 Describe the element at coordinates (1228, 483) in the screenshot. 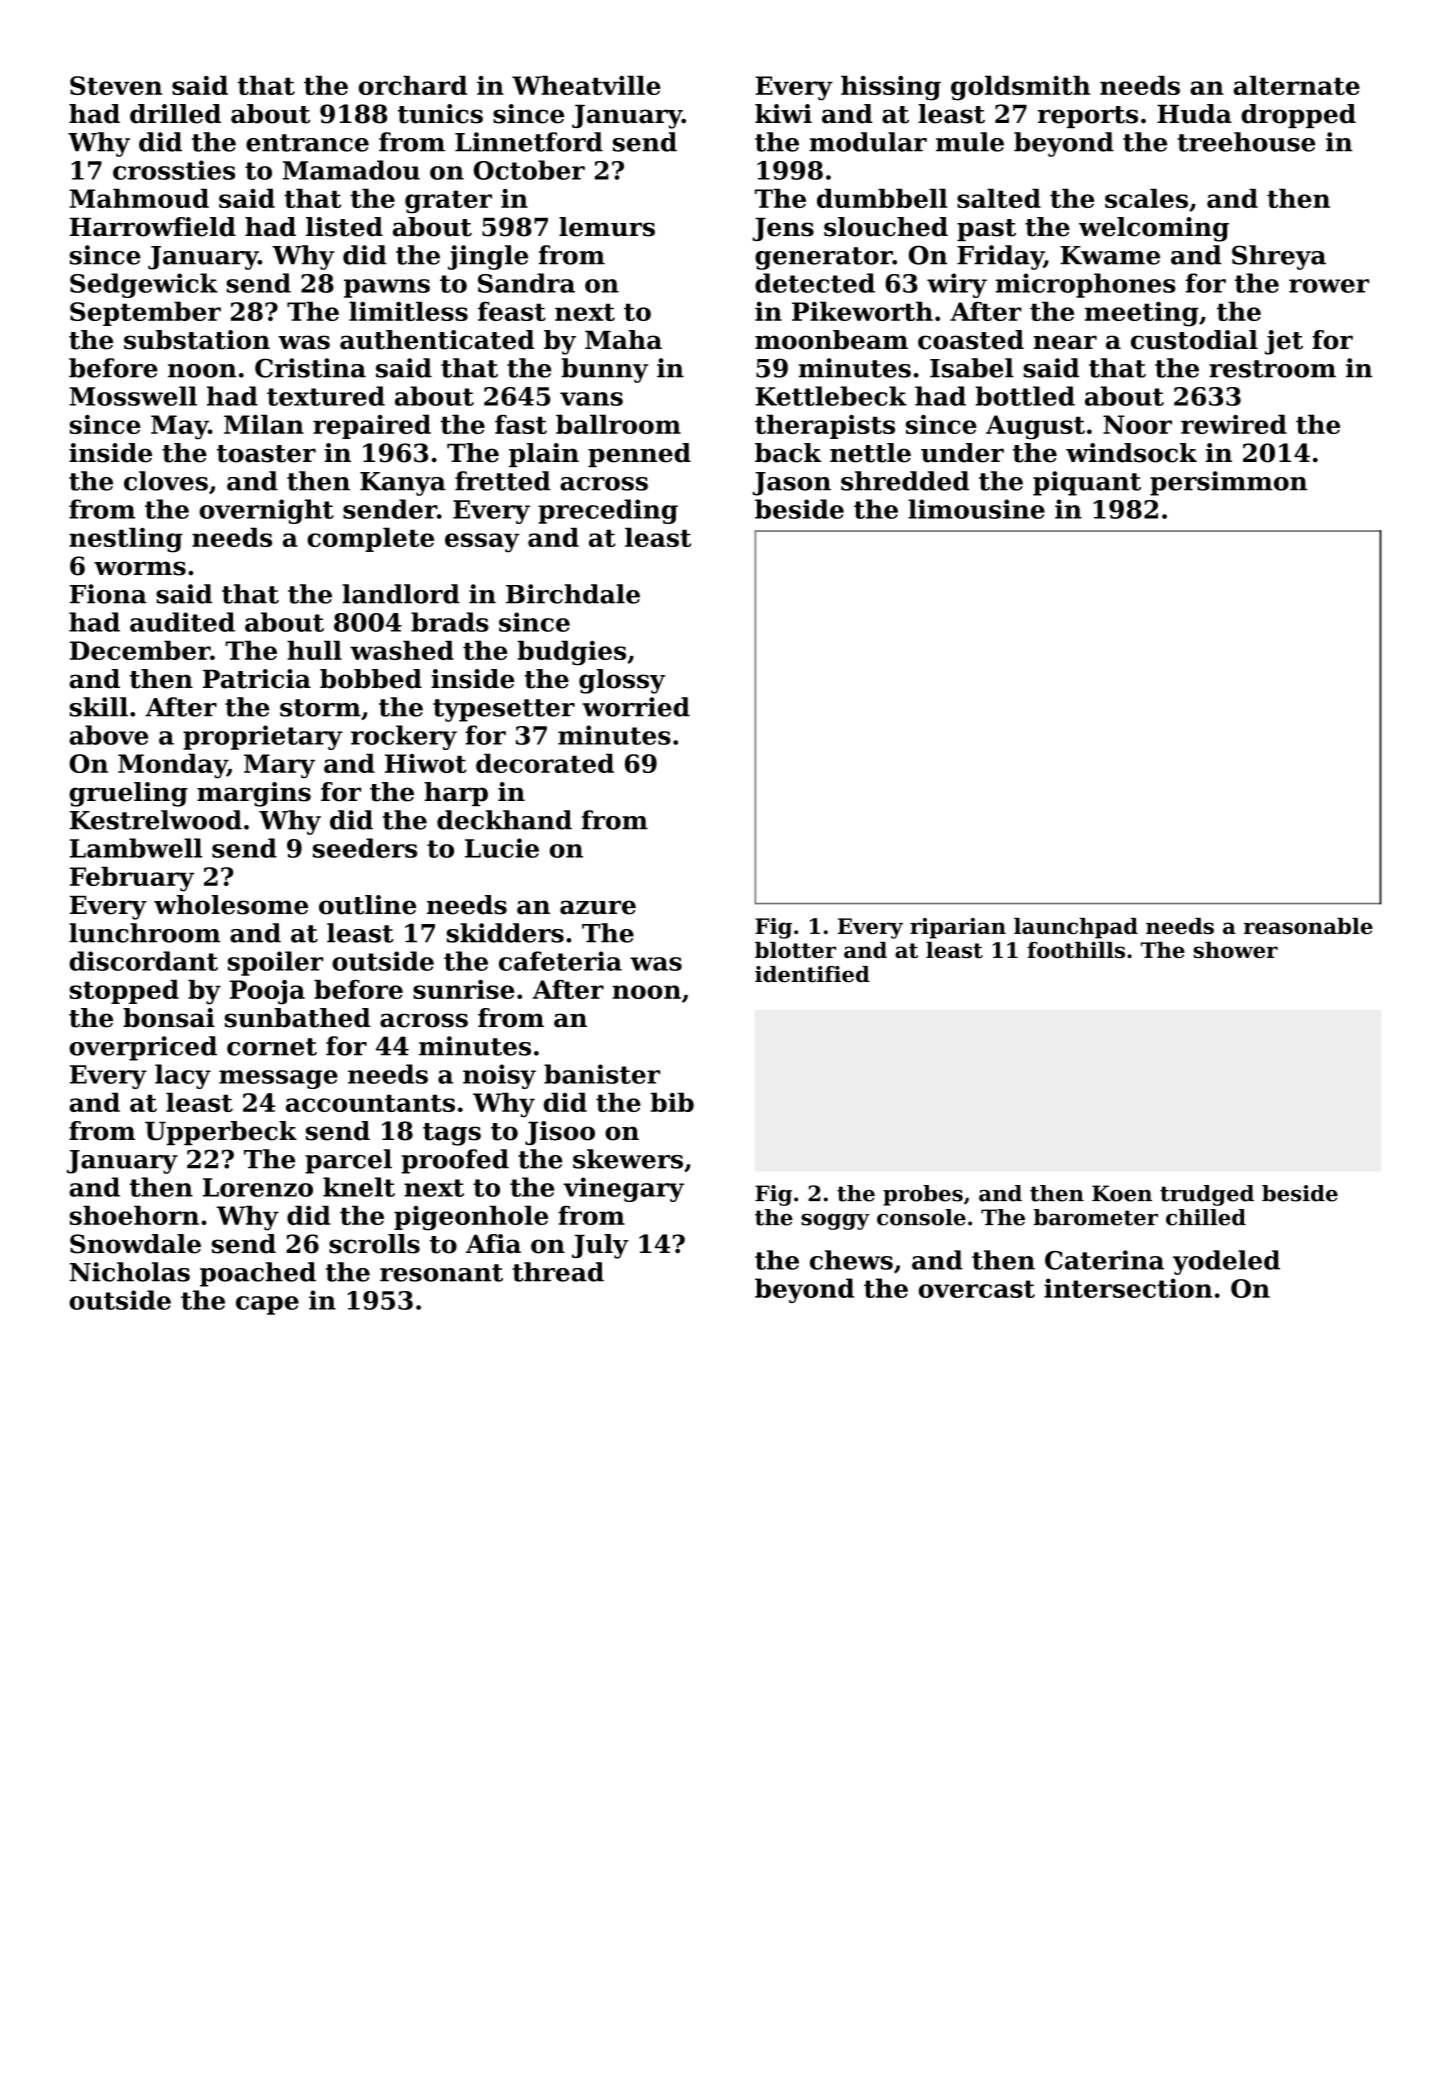

I see `persimmon` at that location.
